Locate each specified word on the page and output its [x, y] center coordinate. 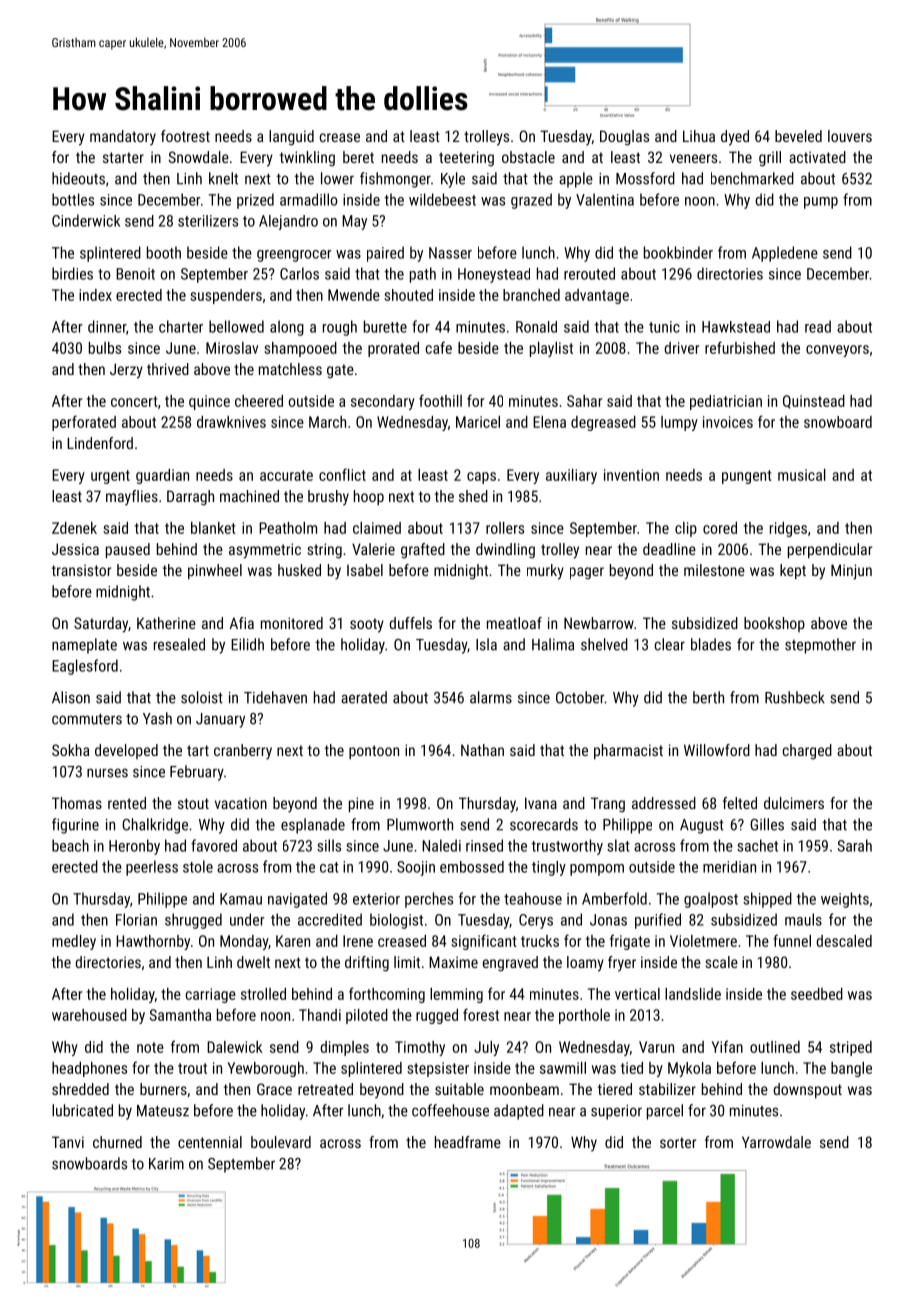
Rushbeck [795, 697]
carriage [210, 995]
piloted [367, 1016]
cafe [438, 347]
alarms [491, 697]
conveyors [837, 351]
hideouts [78, 178]
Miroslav [232, 348]
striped [851, 1048]
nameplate [84, 646]
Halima [553, 644]
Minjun [851, 572]
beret [358, 157]
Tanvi [68, 1142]
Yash [157, 718]
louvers [850, 136]
